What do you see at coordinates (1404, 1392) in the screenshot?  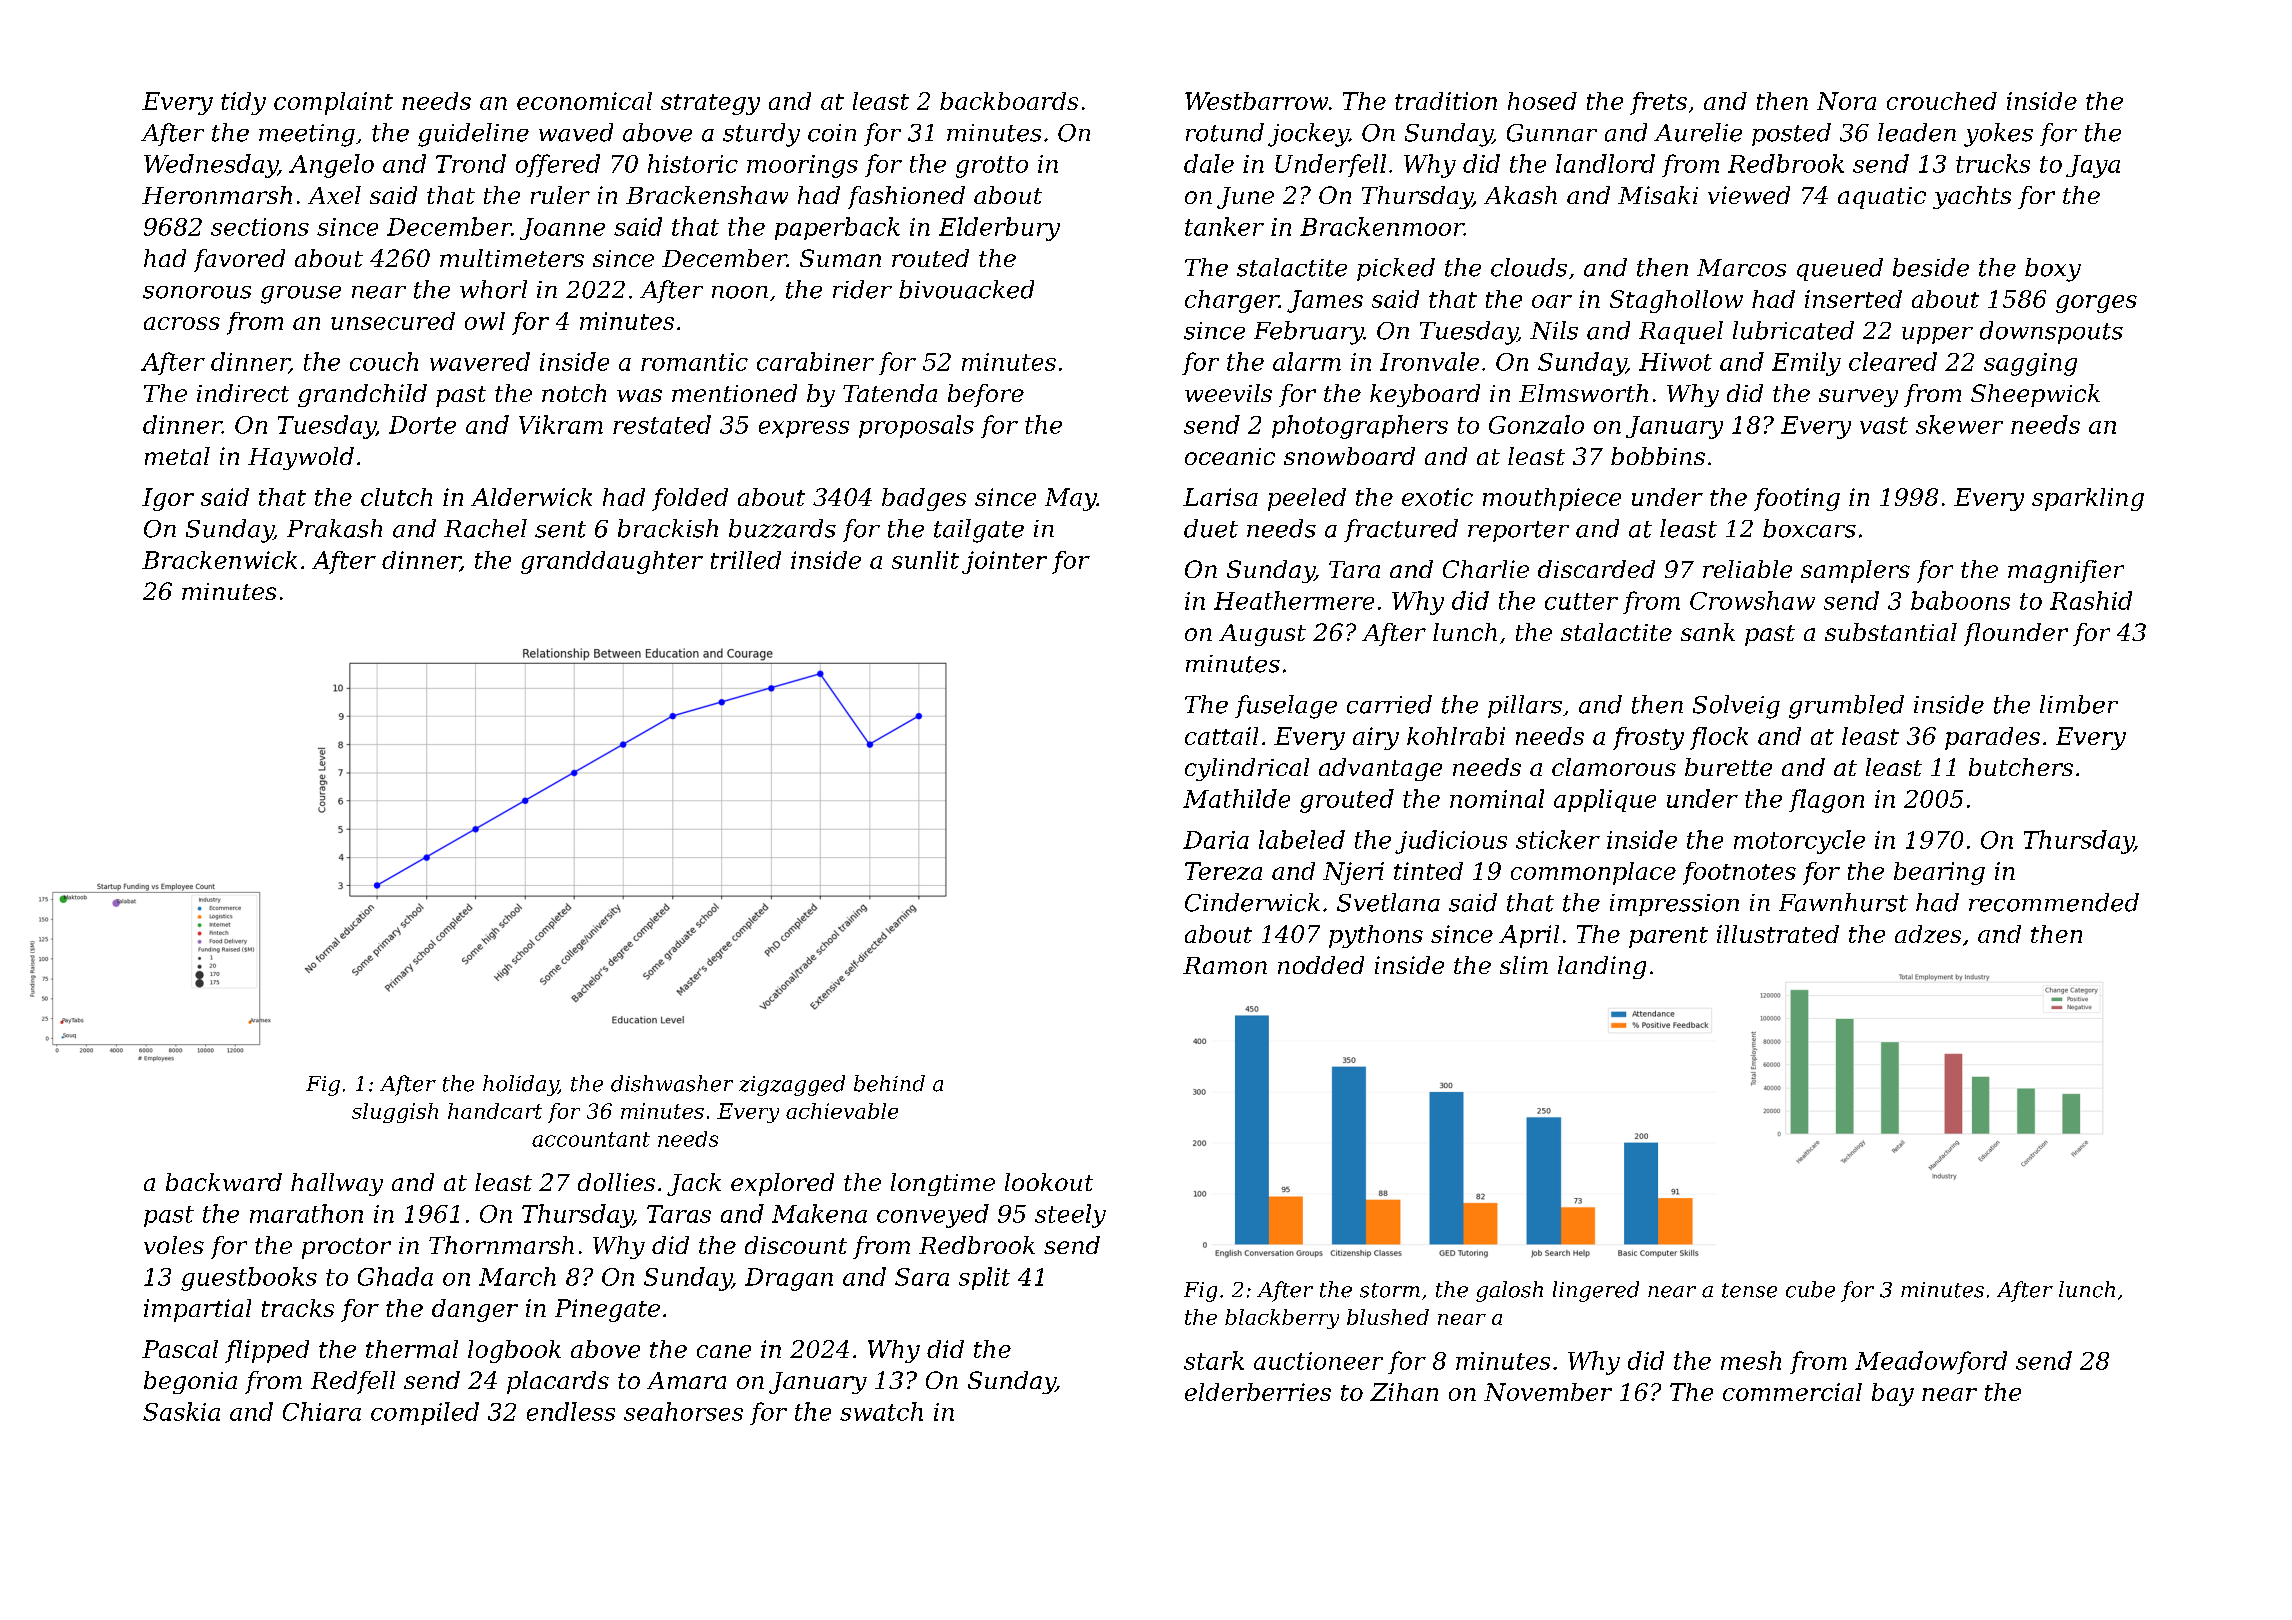 I see `Zihan` at bounding box center [1404, 1392].
